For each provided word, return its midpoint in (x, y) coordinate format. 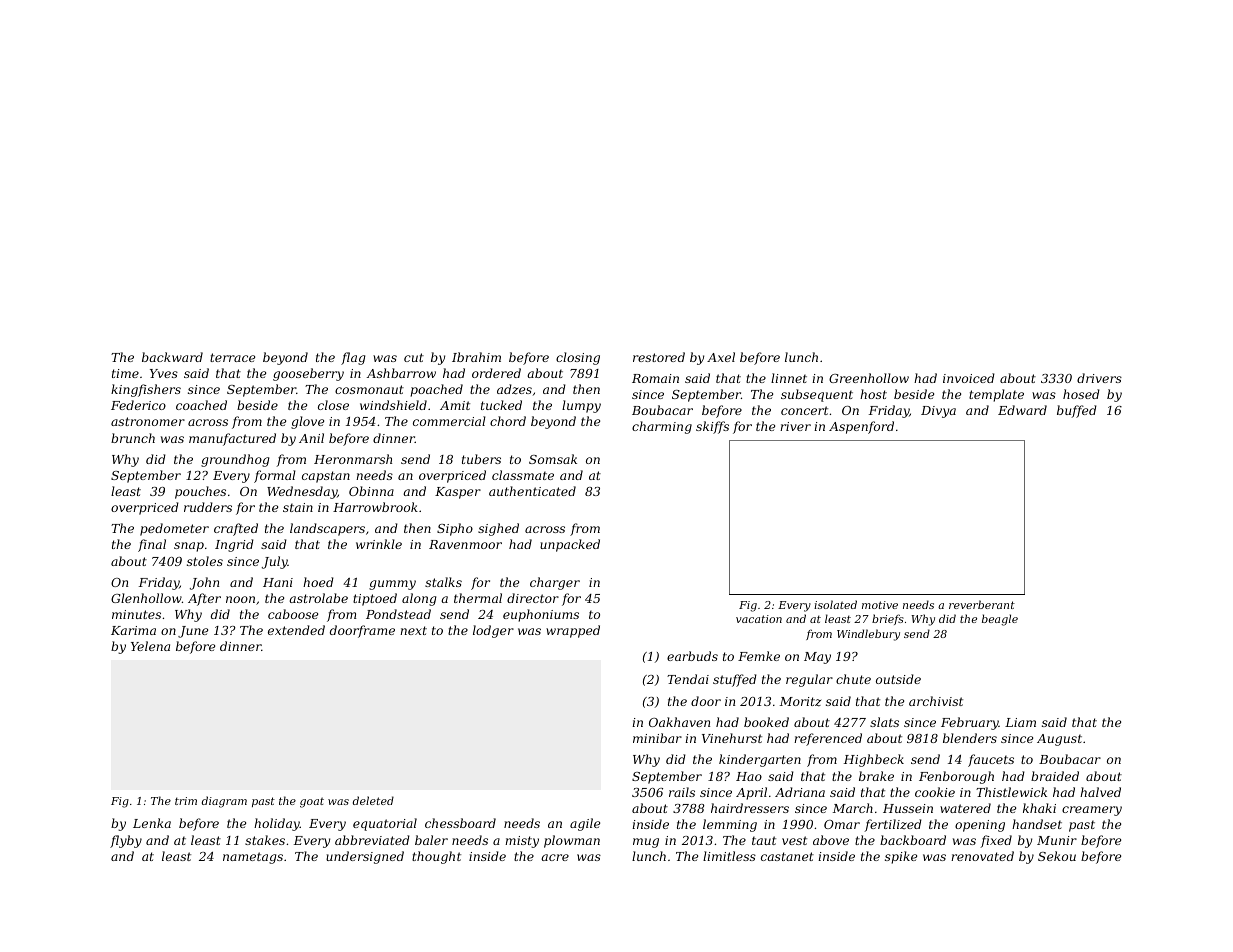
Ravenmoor (465, 544)
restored (659, 357)
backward (172, 357)
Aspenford (861, 427)
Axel (721, 357)
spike (901, 857)
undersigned (365, 857)
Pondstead (398, 614)
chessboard (460, 823)
